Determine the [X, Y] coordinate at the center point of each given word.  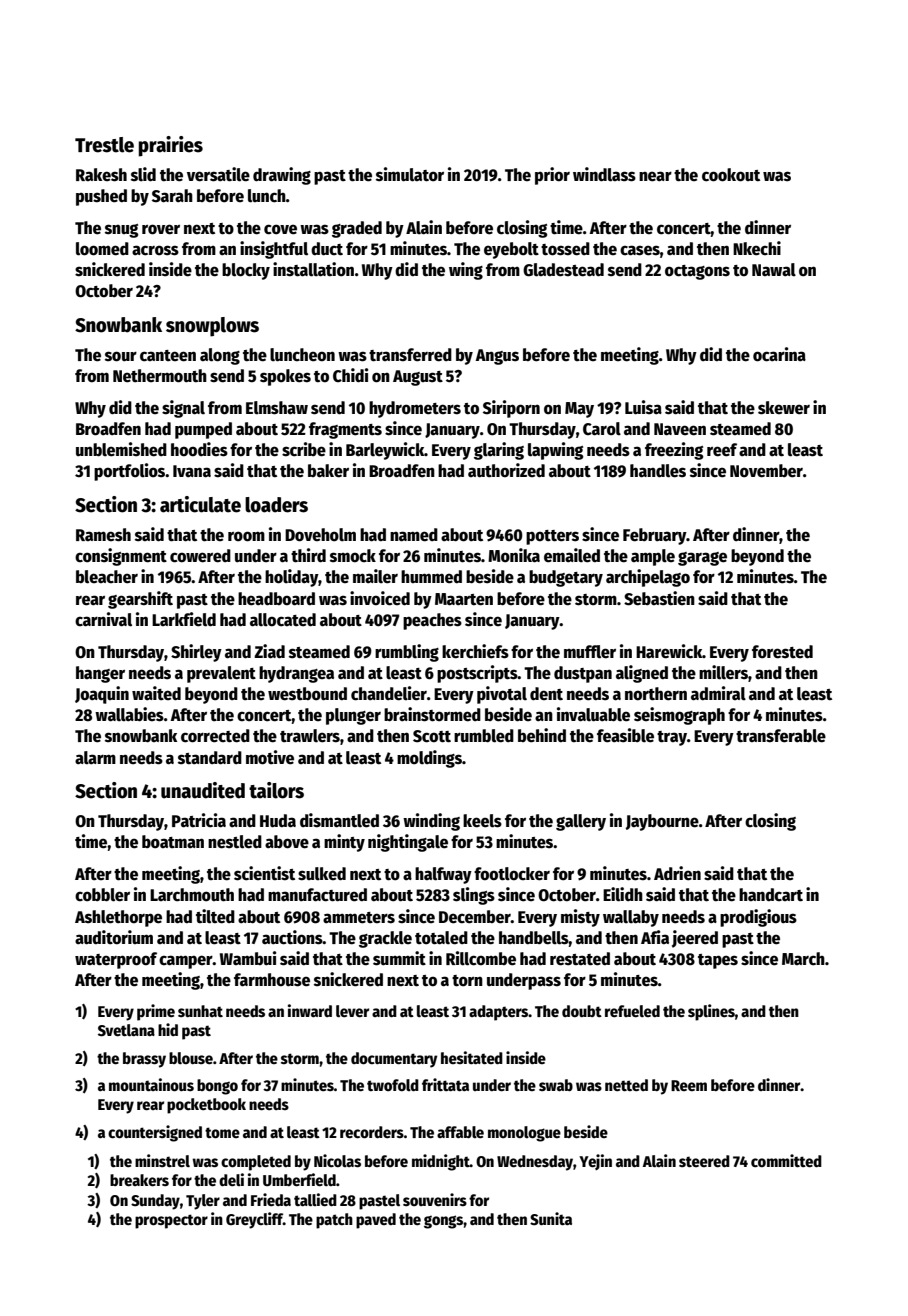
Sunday [155, 1202]
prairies [171, 146]
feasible [625, 735]
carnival [103, 619]
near [655, 176]
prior [552, 176]
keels [482, 821]
